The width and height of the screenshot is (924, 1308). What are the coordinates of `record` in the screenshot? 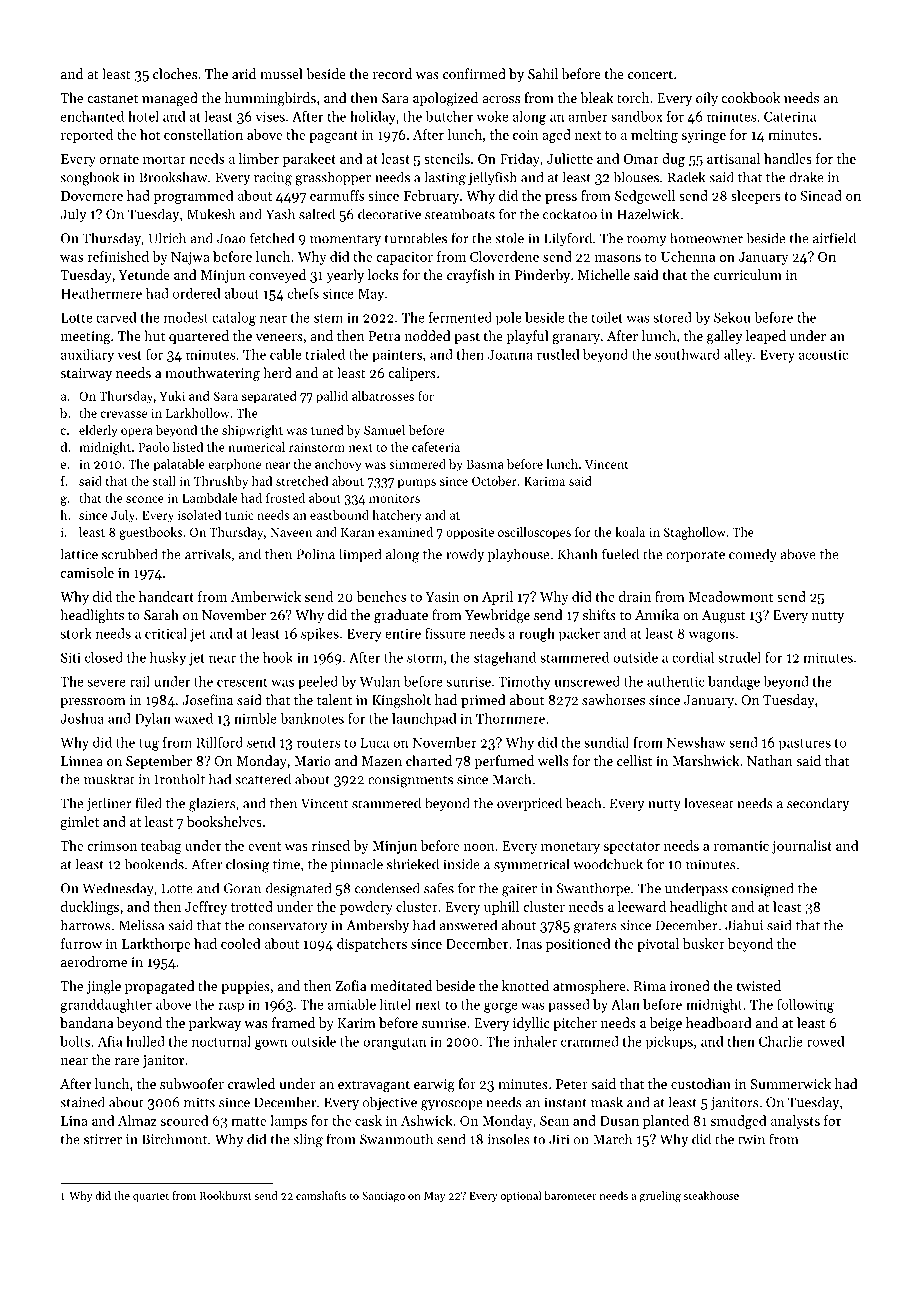 It's located at (392, 73).
